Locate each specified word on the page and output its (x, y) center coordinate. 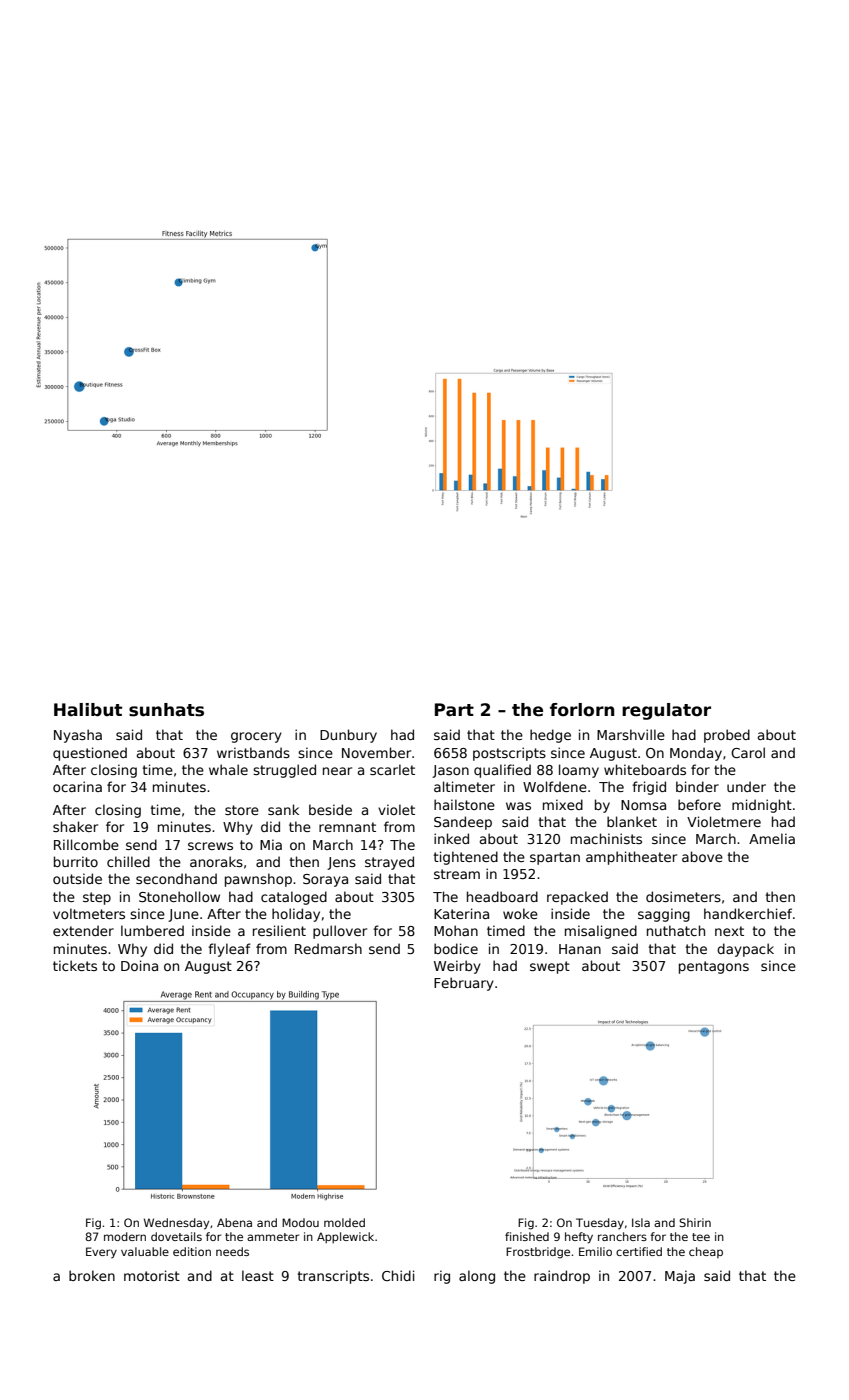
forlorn (582, 710)
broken (92, 1275)
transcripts (333, 1277)
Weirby (457, 967)
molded (344, 1222)
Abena (234, 1222)
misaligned (601, 932)
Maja (680, 1277)
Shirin (695, 1222)
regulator (666, 711)
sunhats (166, 710)
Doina (139, 965)
